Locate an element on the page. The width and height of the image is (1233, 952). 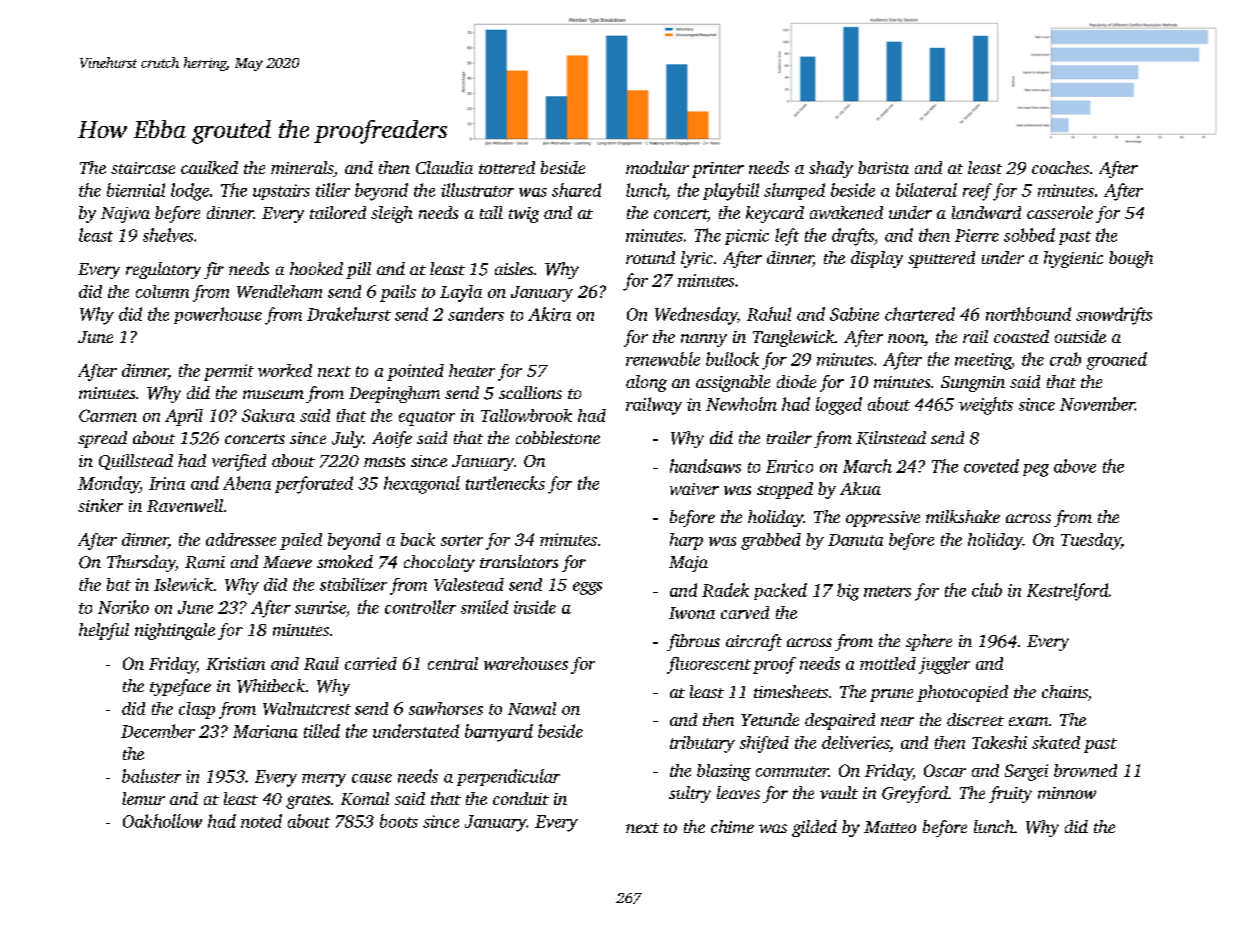
meeting is located at coordinates (983, 361).
